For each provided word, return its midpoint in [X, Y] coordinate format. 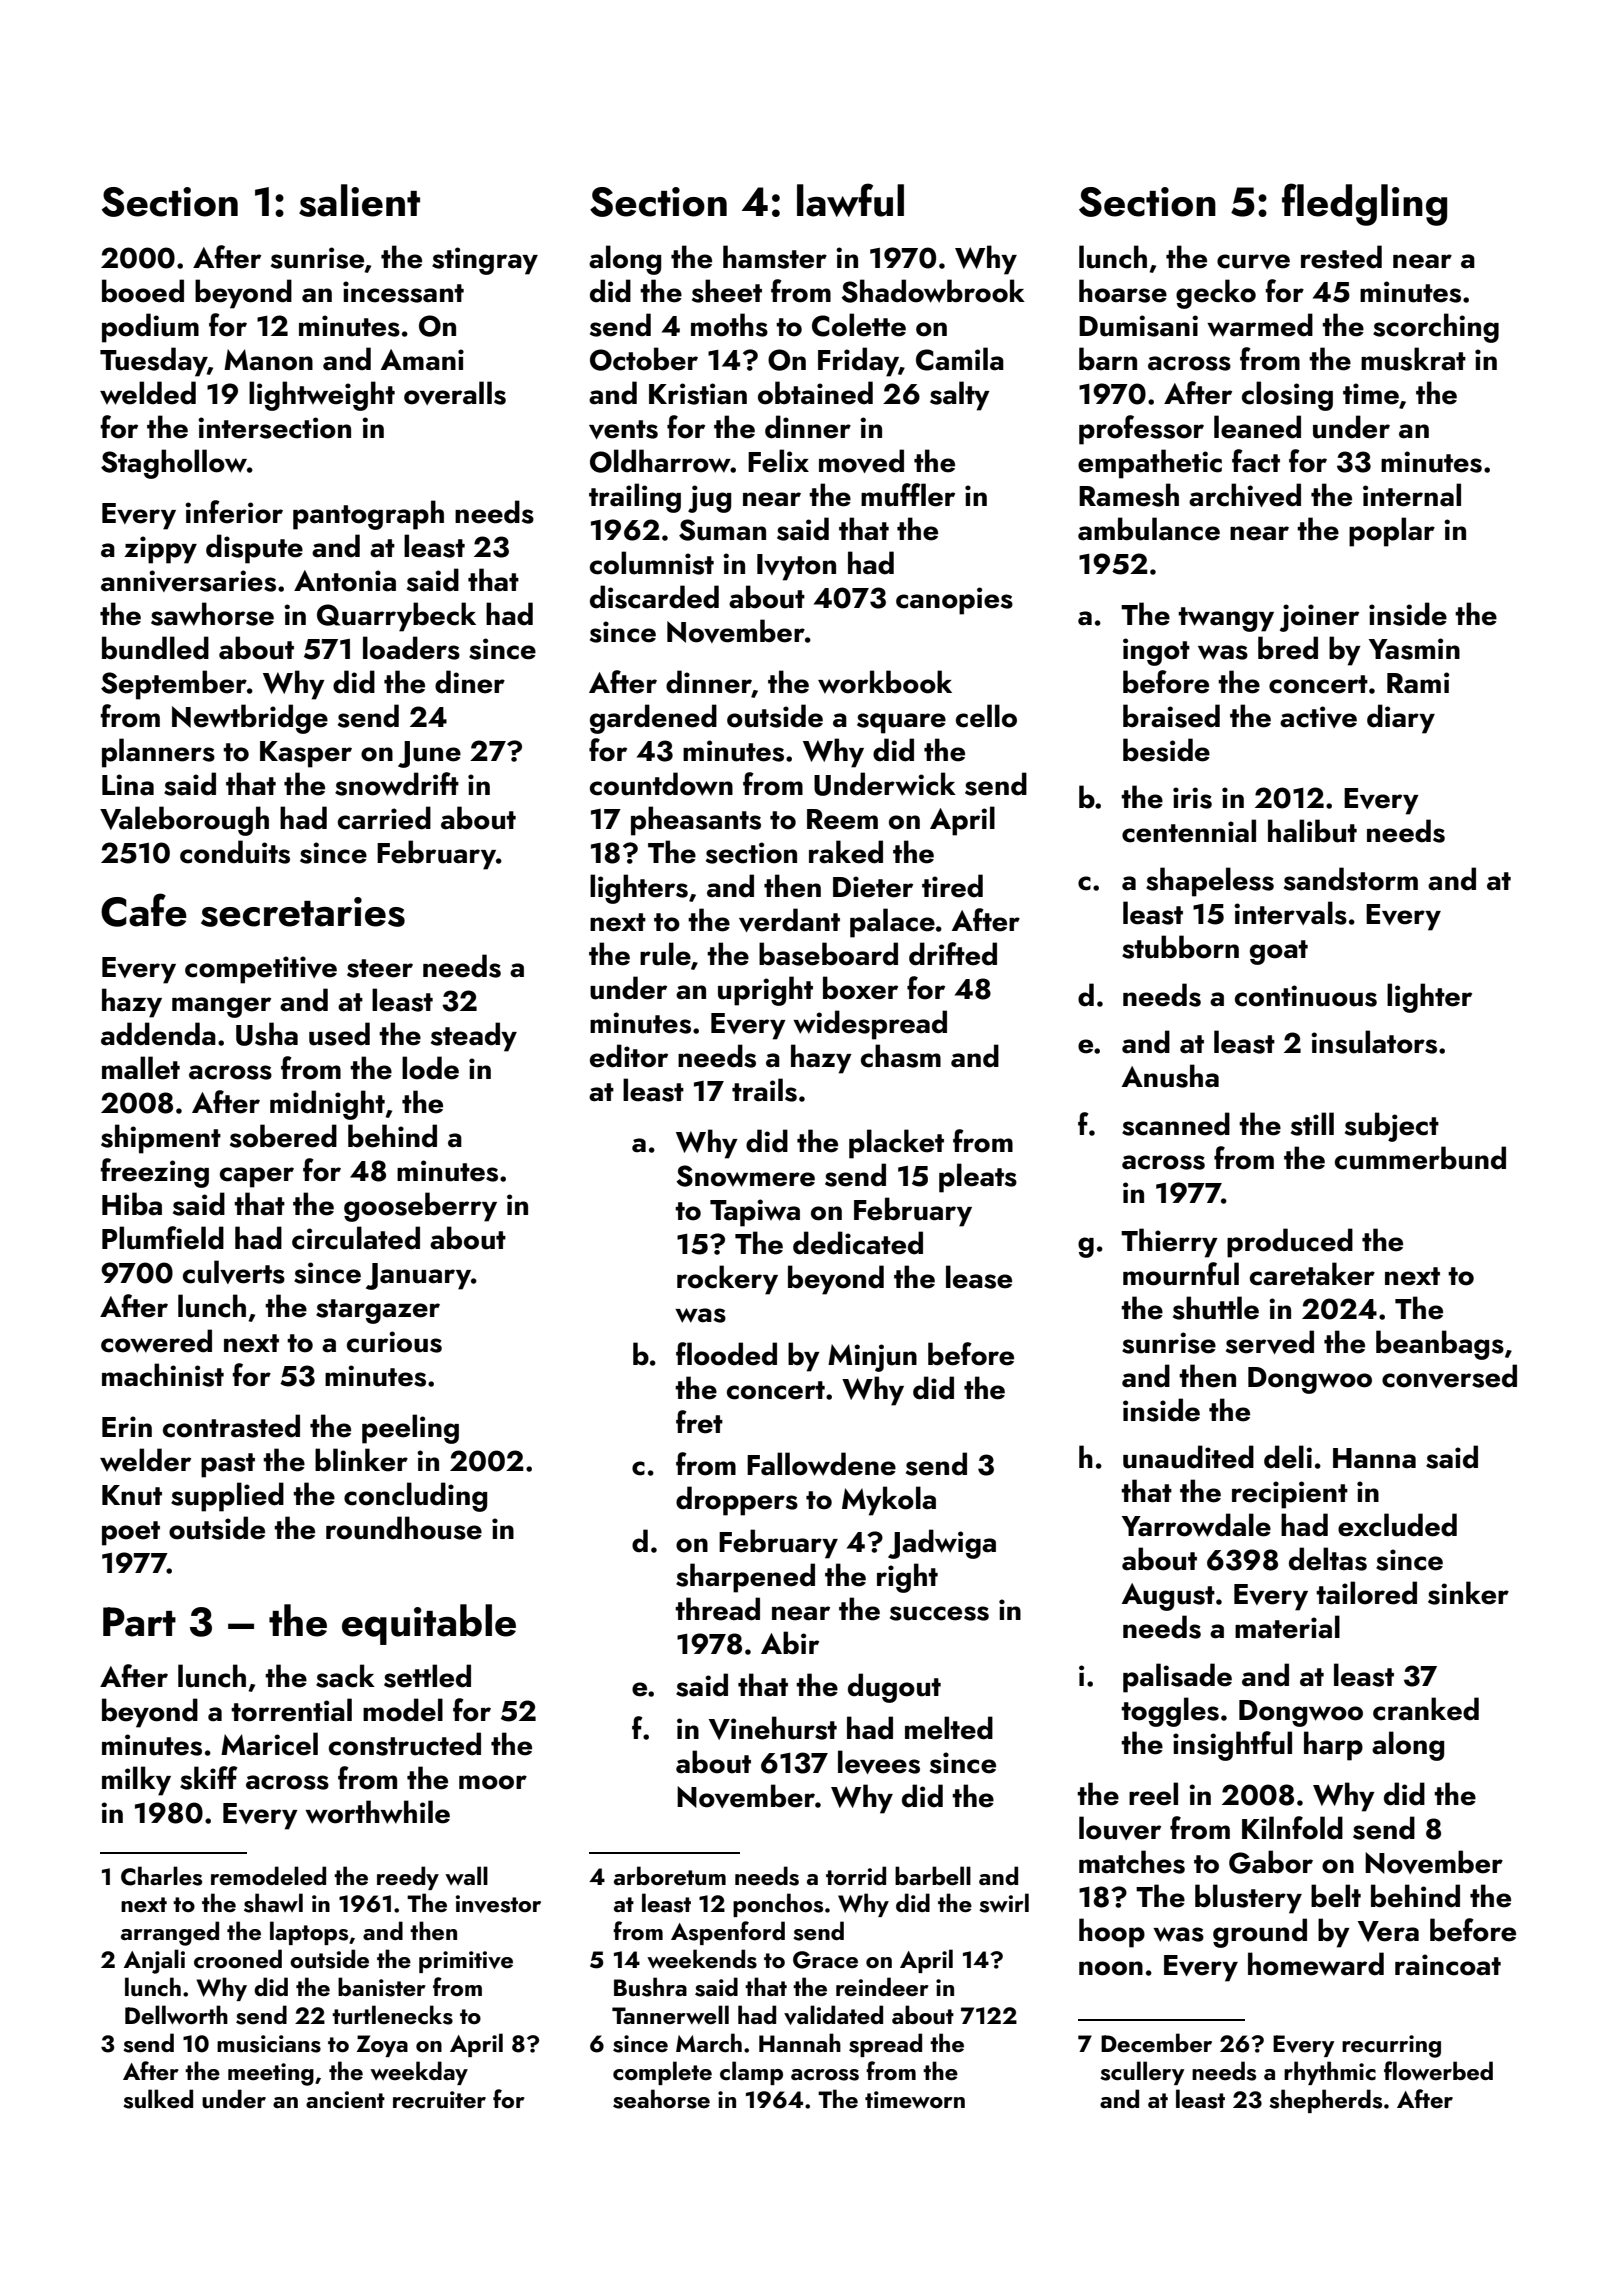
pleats [978, 1178]
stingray [485, 261]
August [1168, 1597]
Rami [1418, 683]
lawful [850, 200]
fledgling [1364, 204]
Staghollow [174, 464]
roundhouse [404, 1528]
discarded [654, 597]
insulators [1374, 1042]
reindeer [882, 1986]
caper [257, 1177]
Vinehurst [773, 1728]
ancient [345, 2099]
